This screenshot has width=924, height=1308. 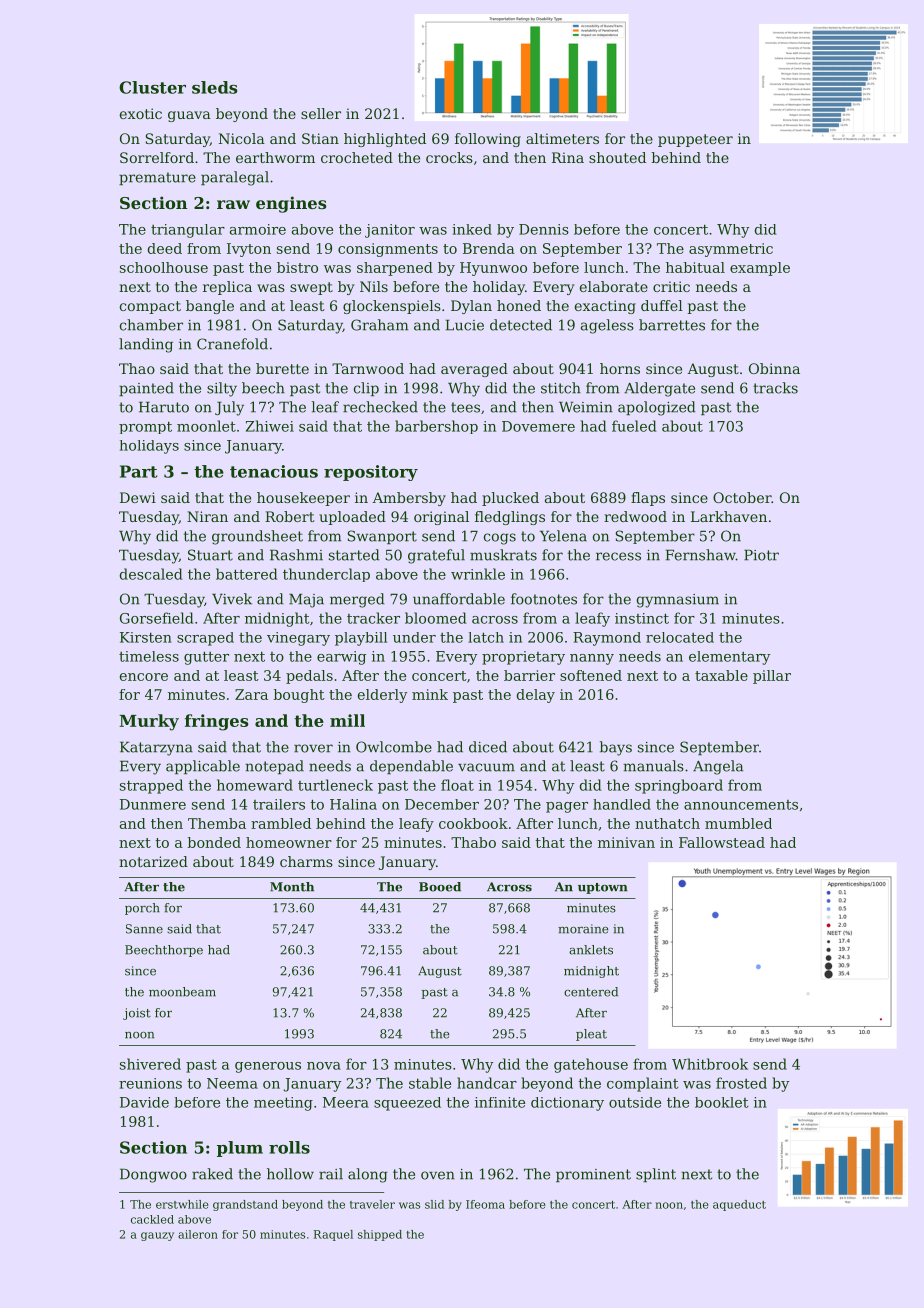 What do you see at coordinates (679, 786) in the screenshot?
I see `springboard` at bounding box center [679, 786].
